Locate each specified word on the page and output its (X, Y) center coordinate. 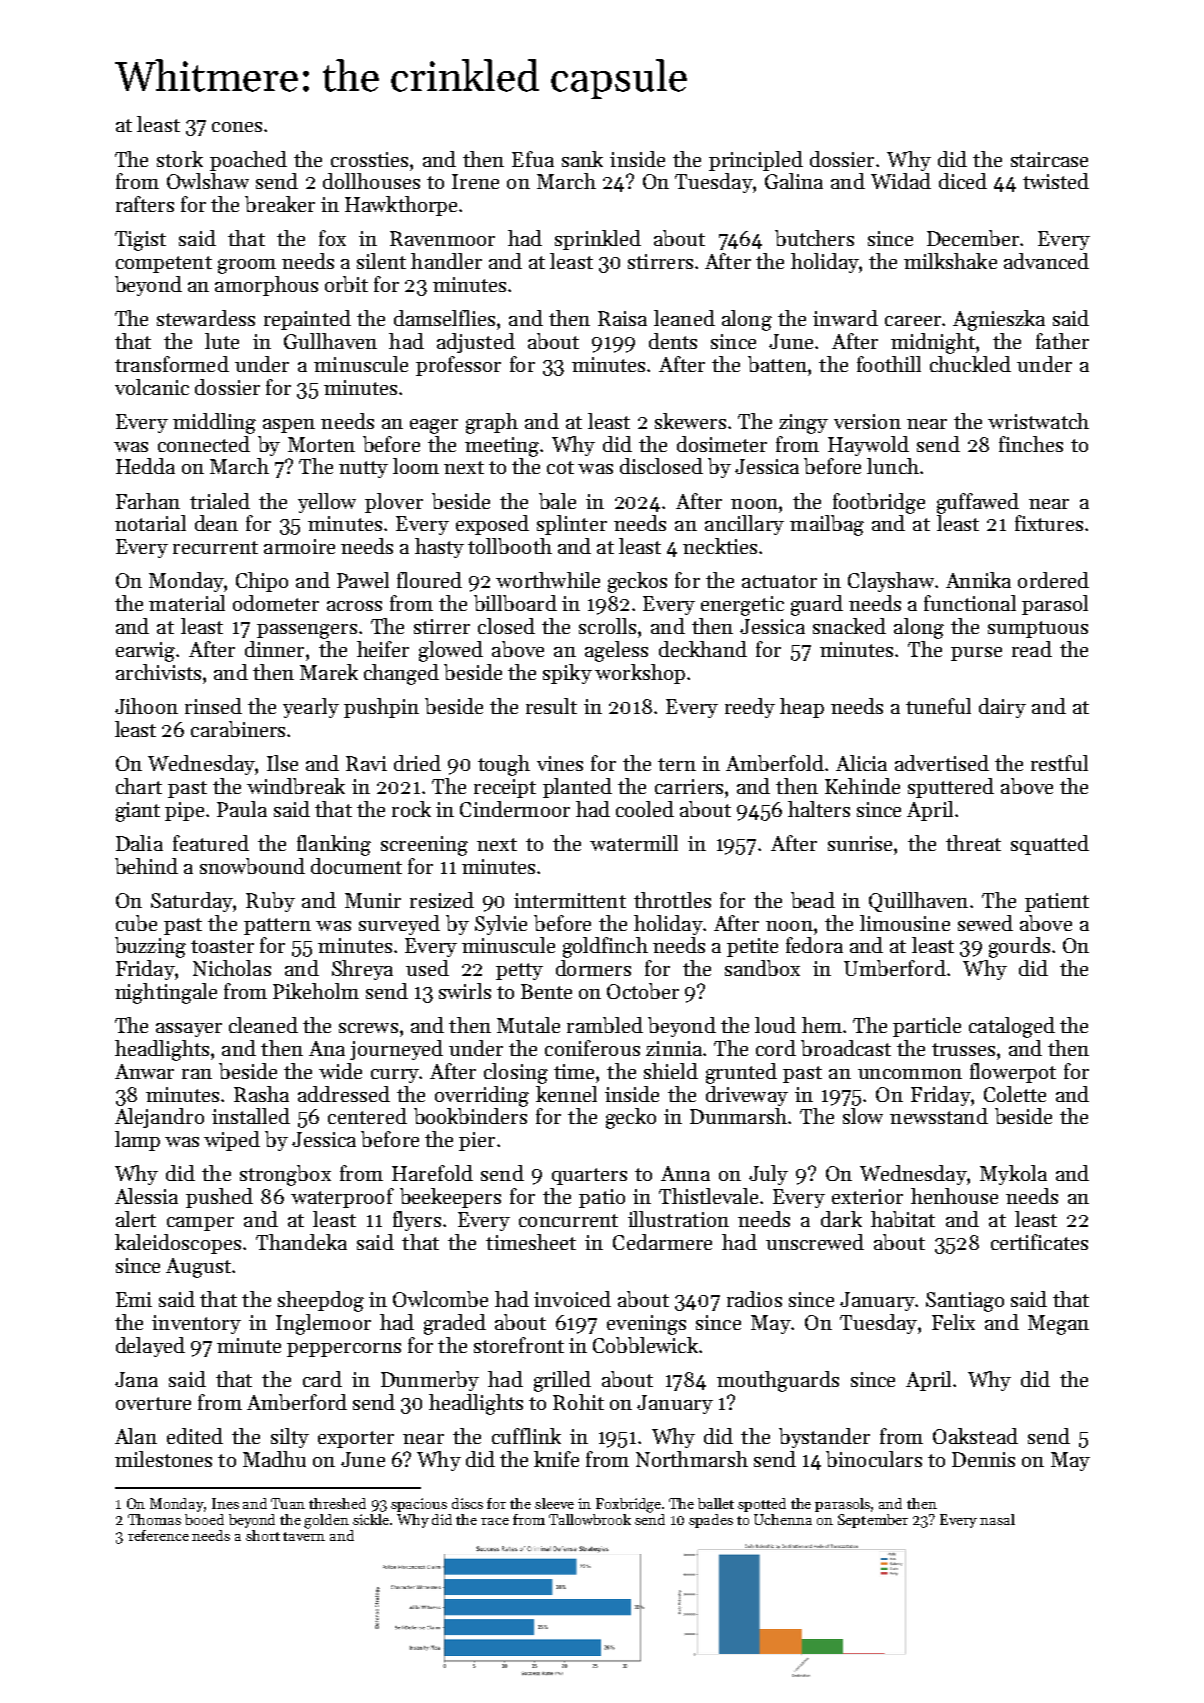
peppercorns (344, 1350)
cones (237, 127)
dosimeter (722, 444)
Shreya (362, 970)
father (1062, 341)
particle (927, 1027)
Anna (685, 1173)
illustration (678, 1219)
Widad (901, 181)
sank (582, 159)
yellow (327, 503)
